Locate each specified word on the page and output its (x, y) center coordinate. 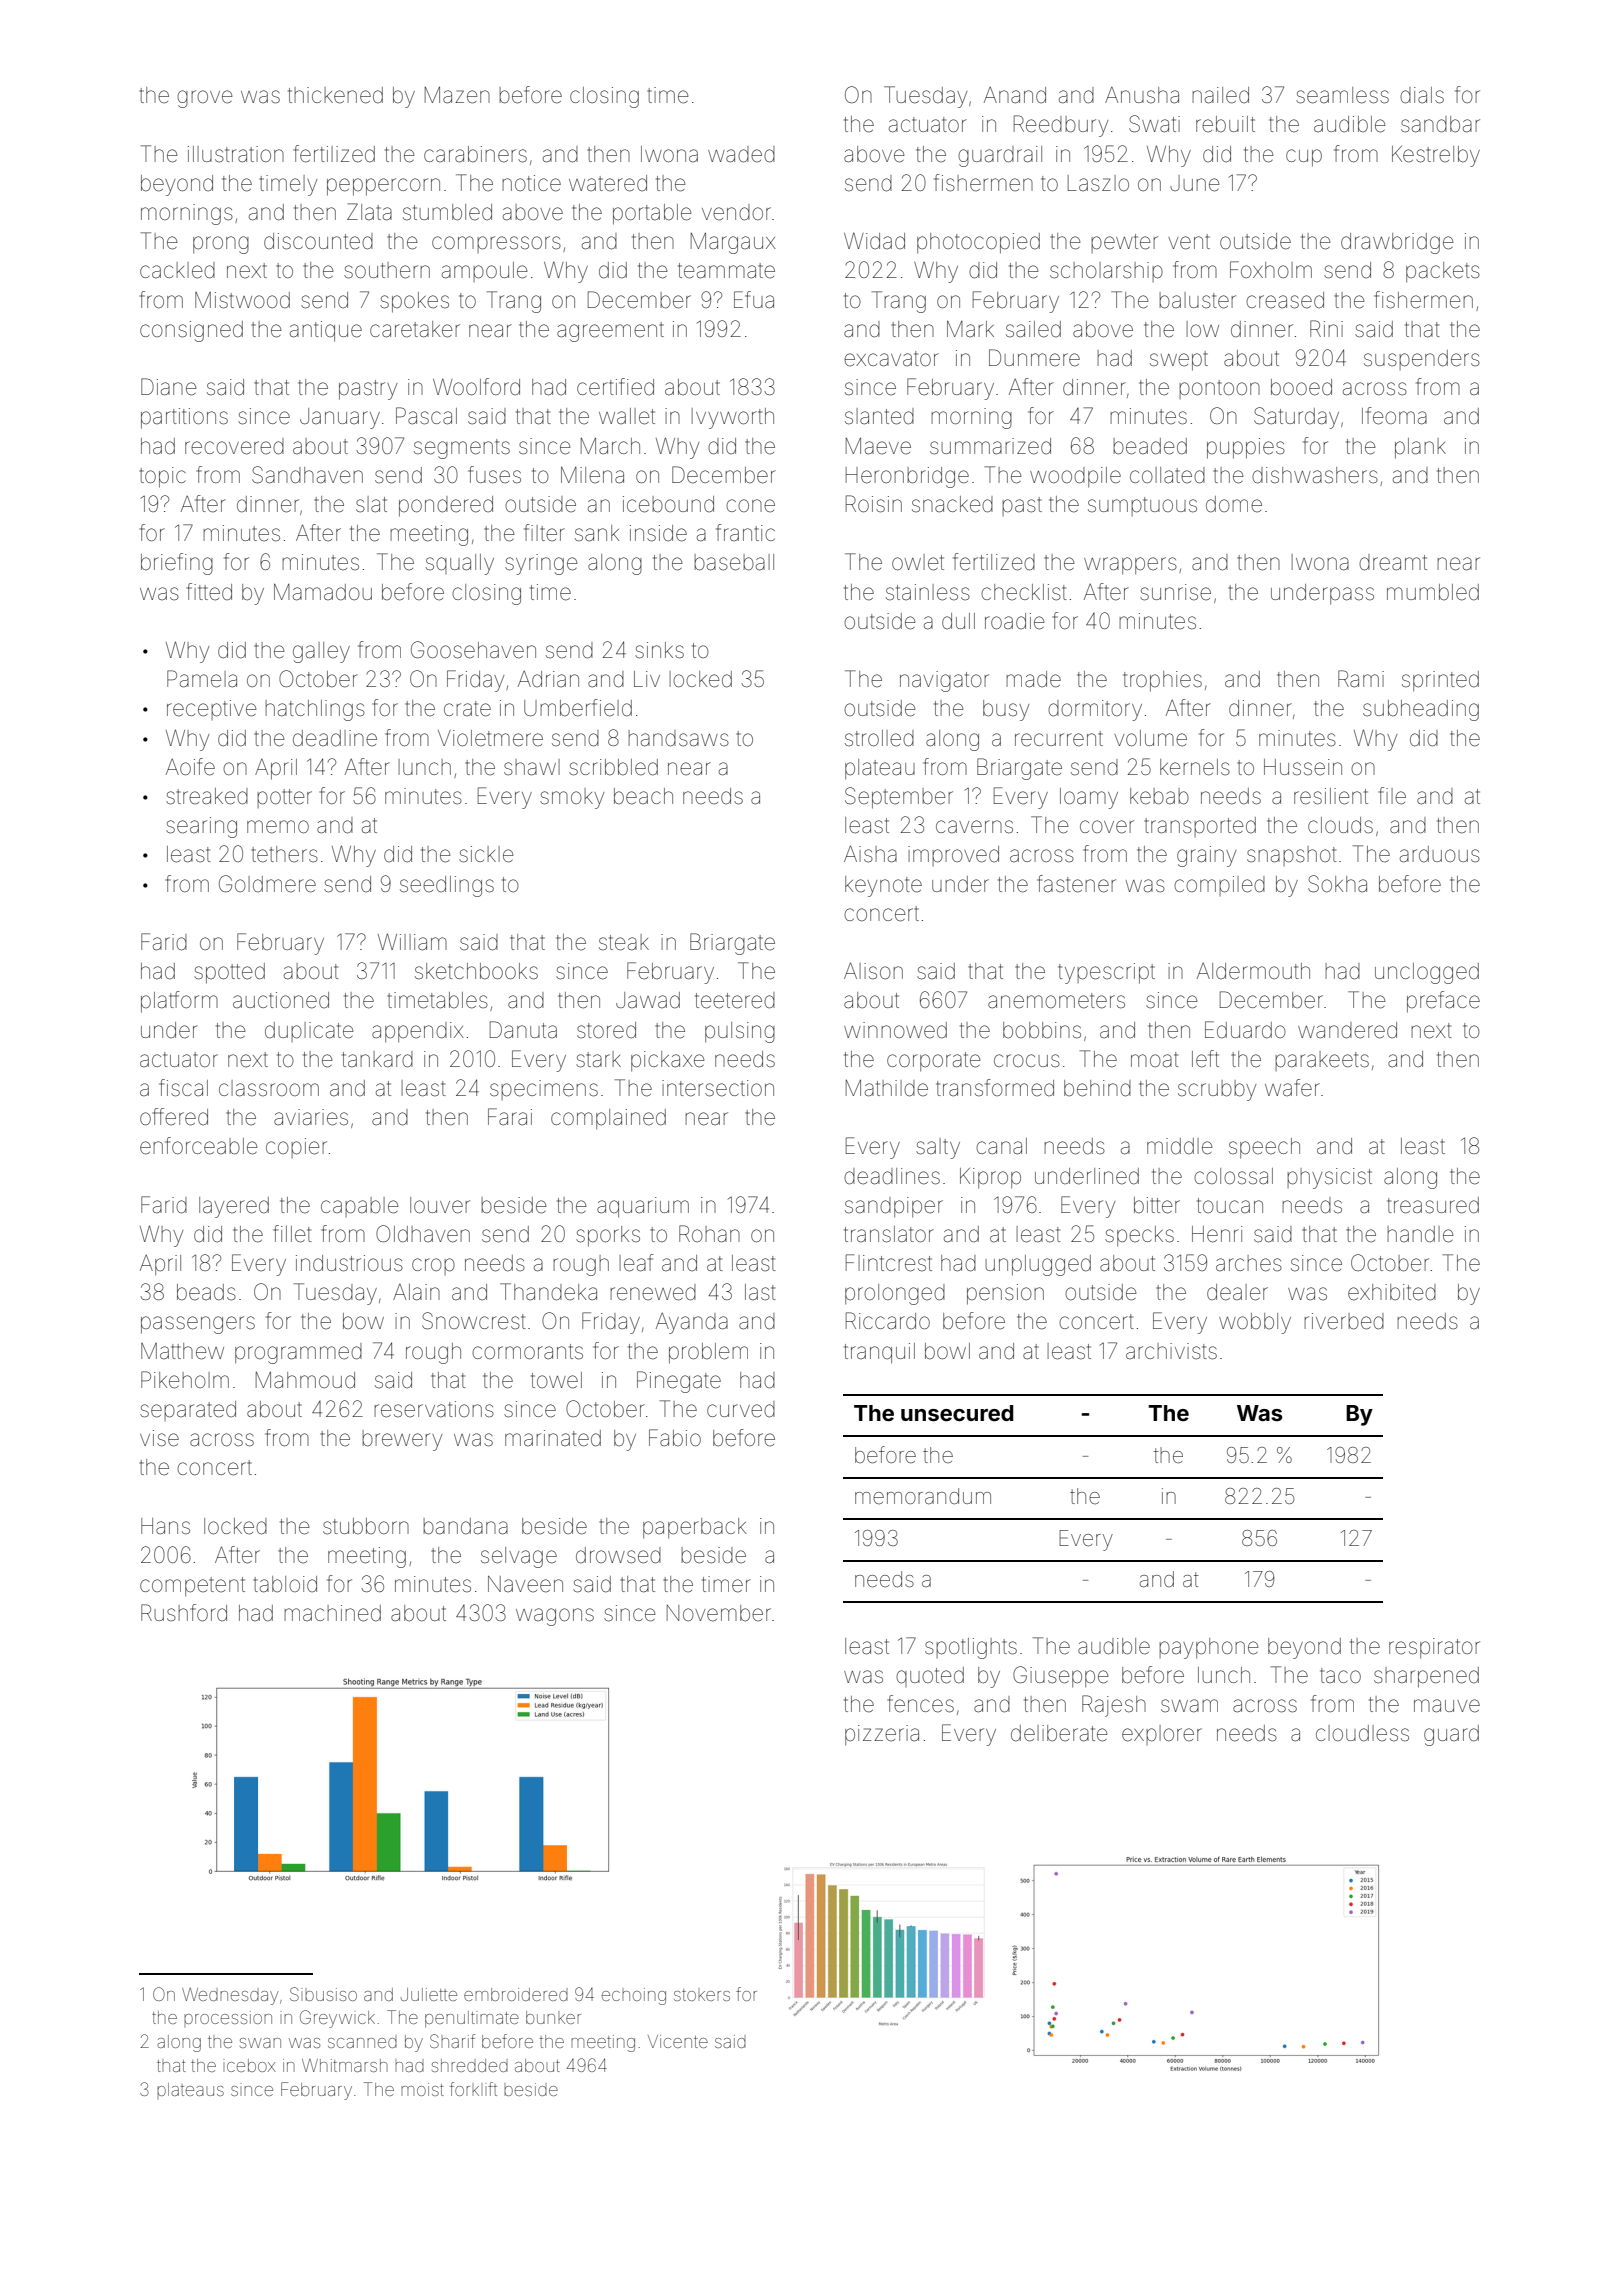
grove (204, 99)
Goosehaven (473, 650)
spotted (229, 973)
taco (1340, 1675)
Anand (1015, 95)
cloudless (1362, 1733)
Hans (165, 1526)
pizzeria (882, 1735)
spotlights (971, 1648)
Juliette (429, 1994)
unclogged (1427, 973)
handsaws (678, 738)
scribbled (613, 767)
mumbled (1433, 592)
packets (1443, 272)
